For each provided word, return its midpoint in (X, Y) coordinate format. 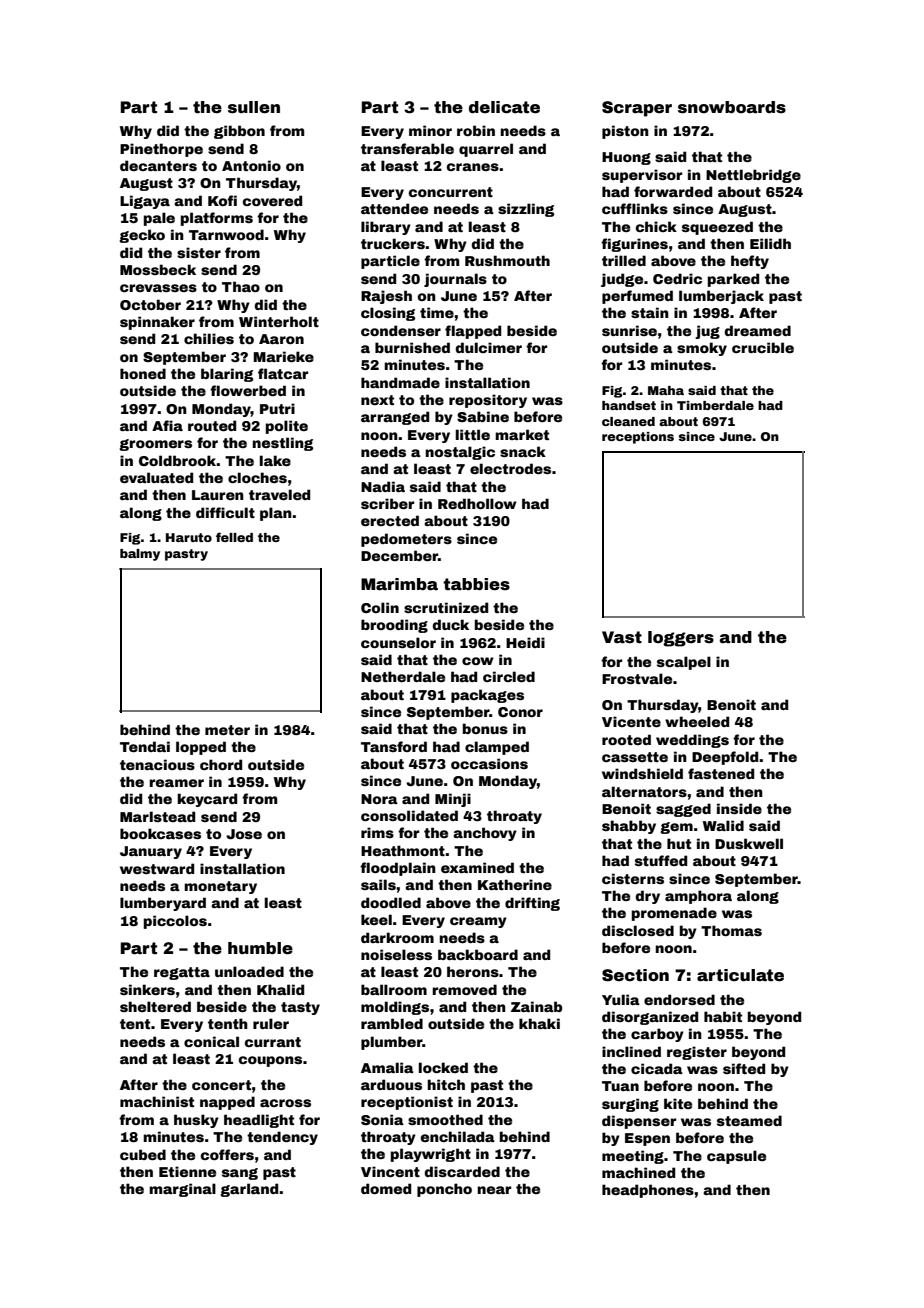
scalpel (684, 663)
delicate (504, 107)
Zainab (536, 1006)
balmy (140, 555)
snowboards (732, 107)
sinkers (147, 989)
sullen (254, 107)
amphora (698, 897)
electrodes (510, 468)
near (494, 1190)
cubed (143, 1154)
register (697, 1053)
